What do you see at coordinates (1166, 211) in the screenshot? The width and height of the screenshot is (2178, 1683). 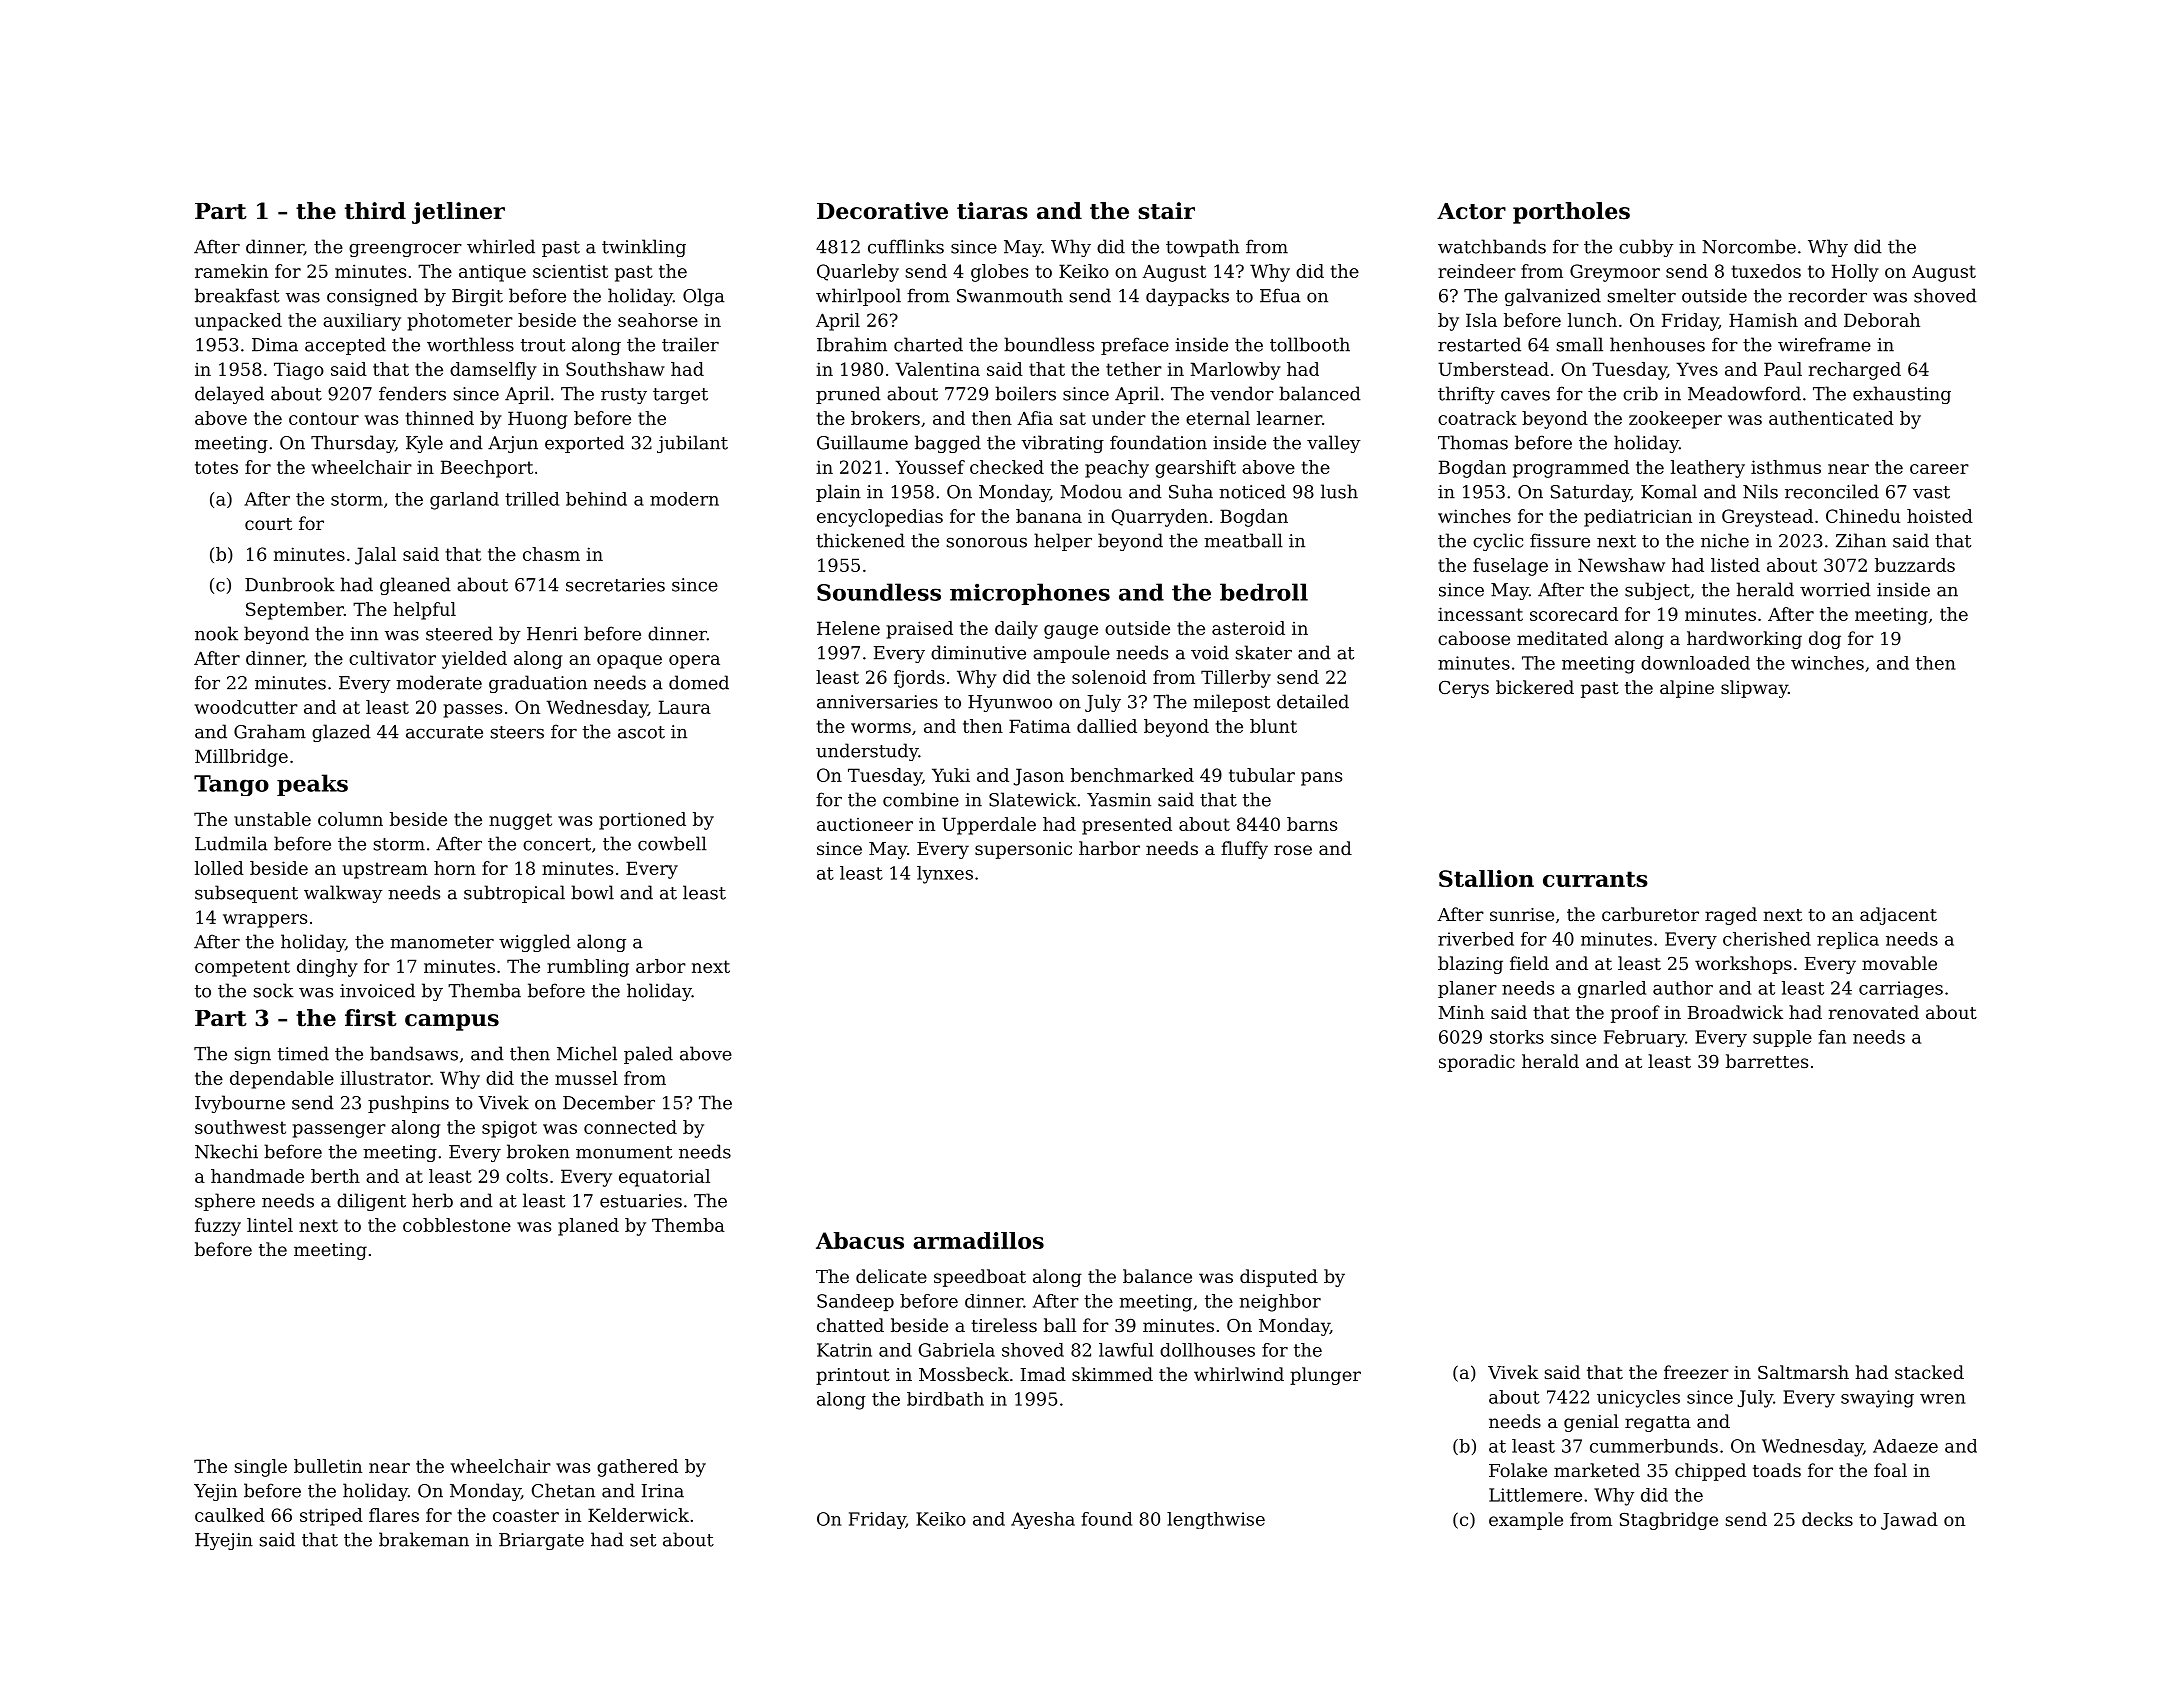 I see `stair` at bounding box center [1166, 211].
